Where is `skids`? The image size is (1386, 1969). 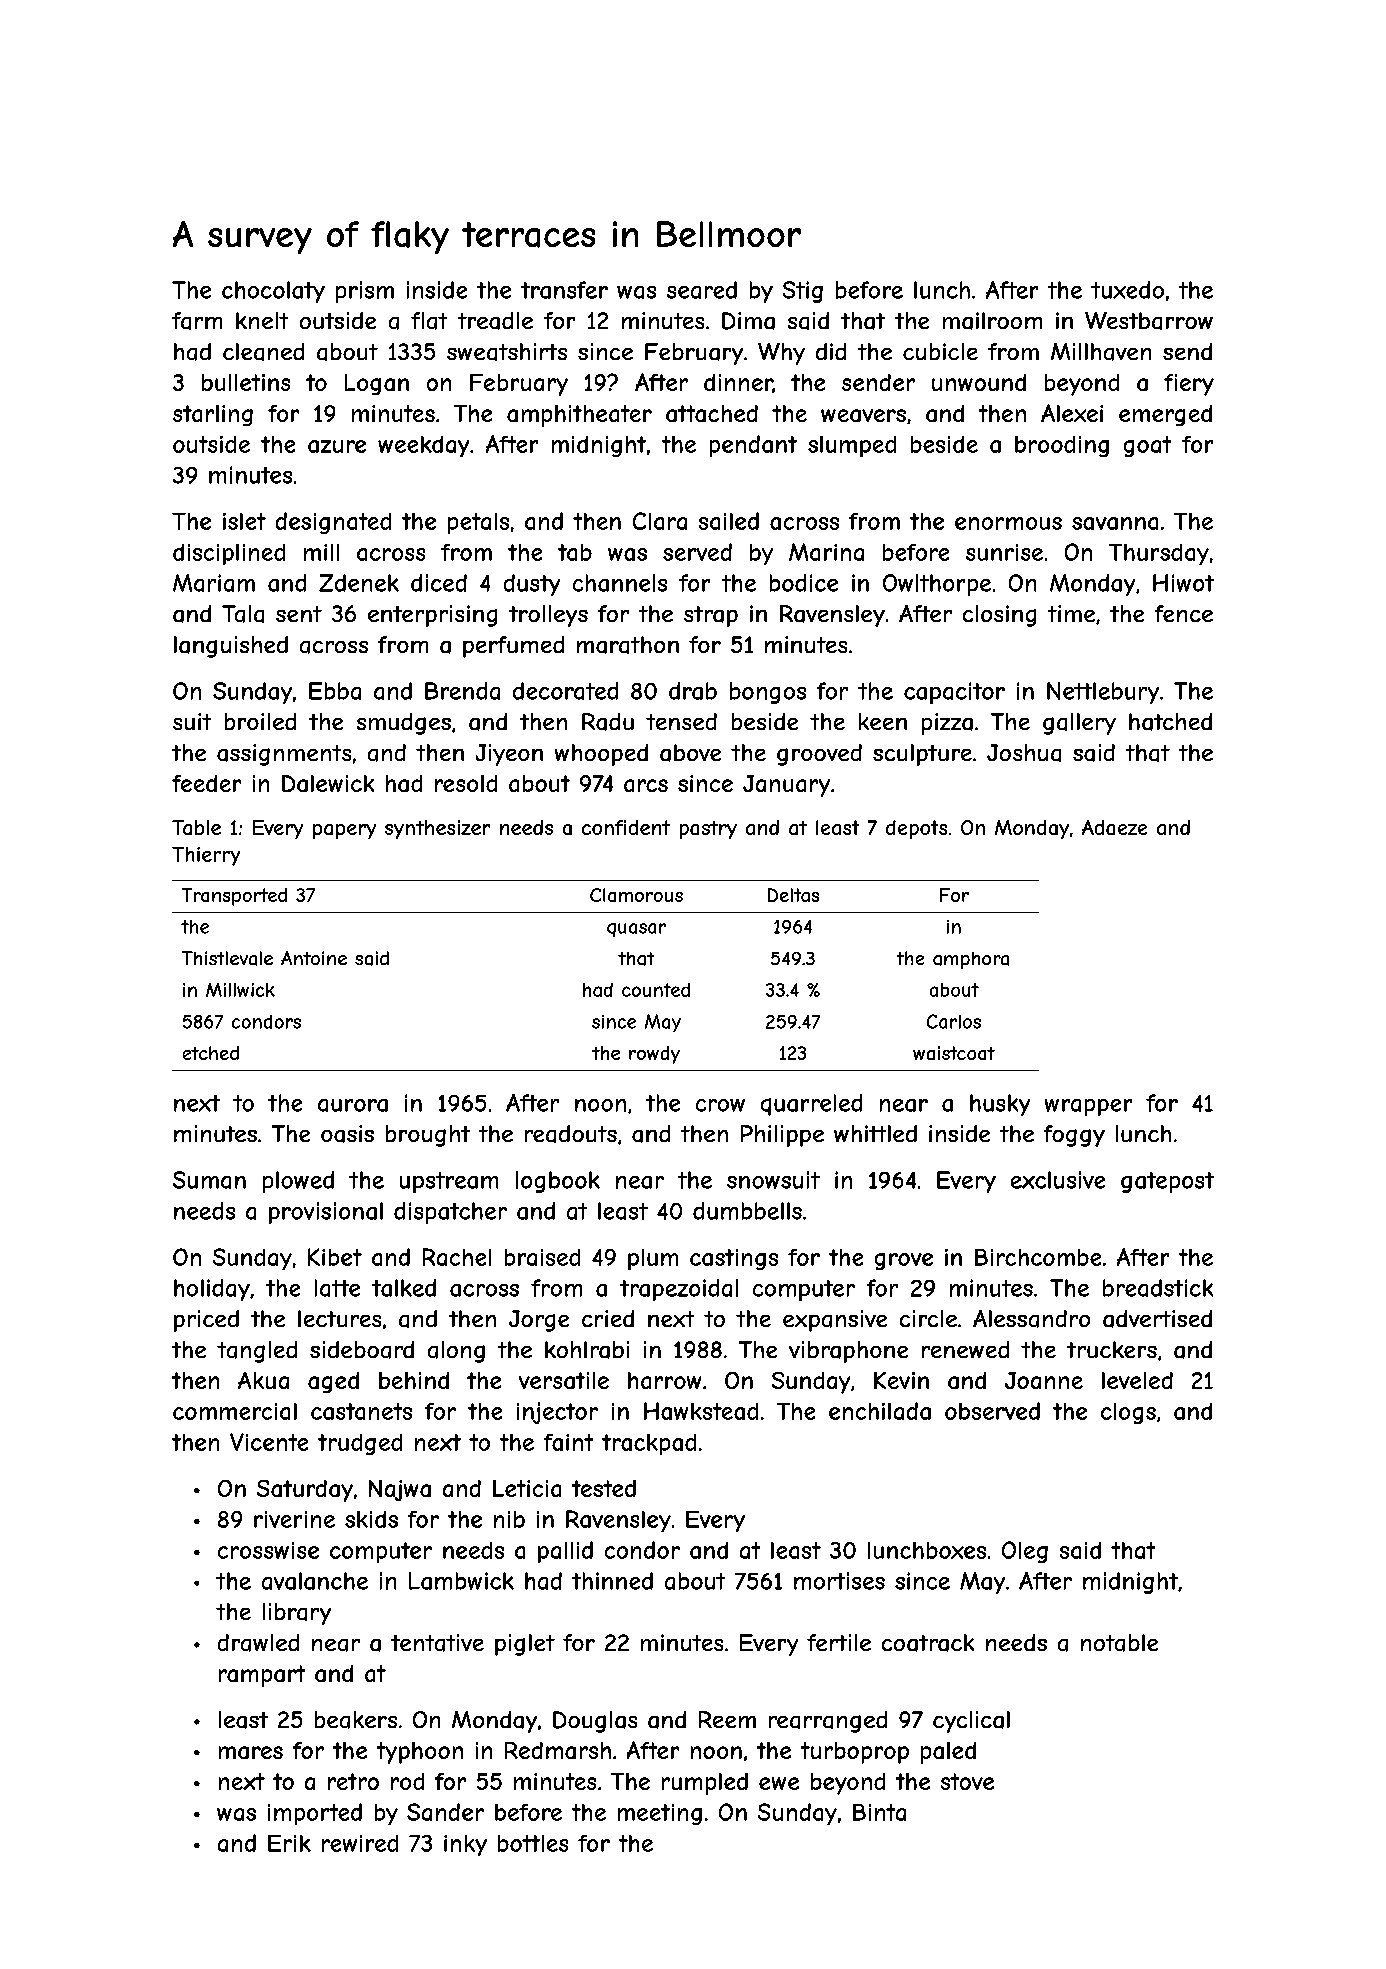 skids is located at coordinates (371, 1519).
